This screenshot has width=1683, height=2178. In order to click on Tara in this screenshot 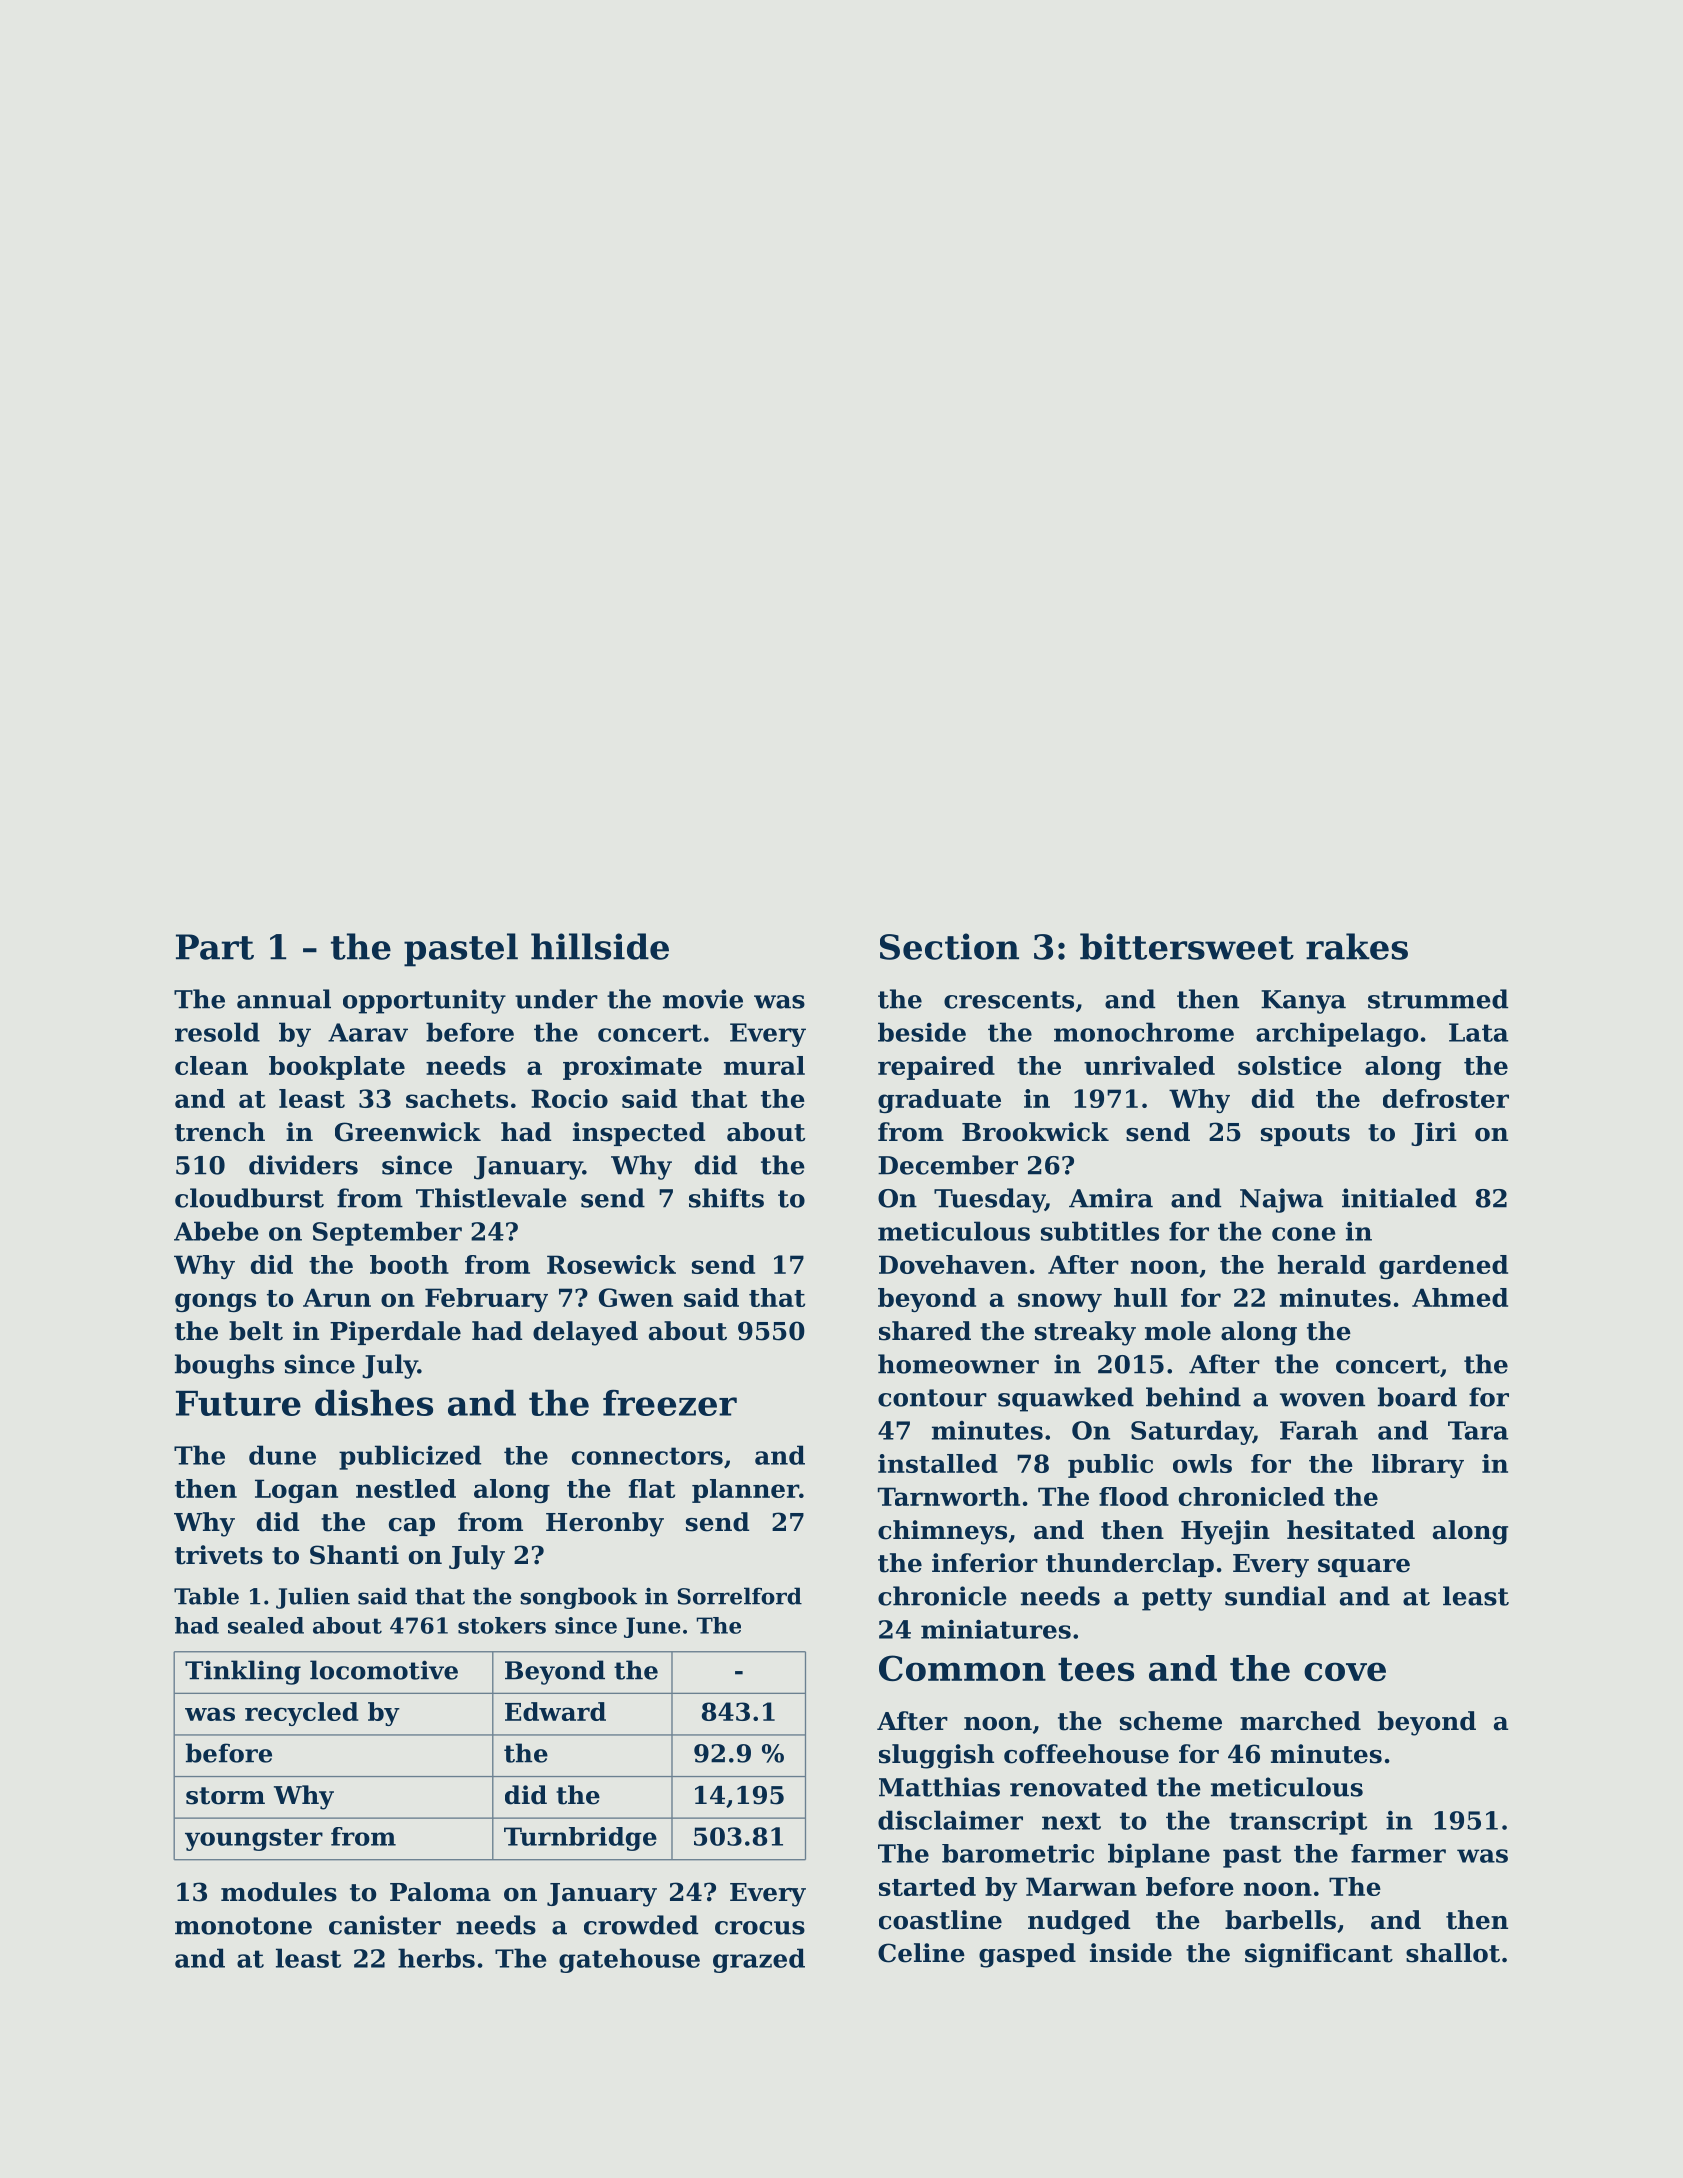, I will do `click(1478, 1430)`.
